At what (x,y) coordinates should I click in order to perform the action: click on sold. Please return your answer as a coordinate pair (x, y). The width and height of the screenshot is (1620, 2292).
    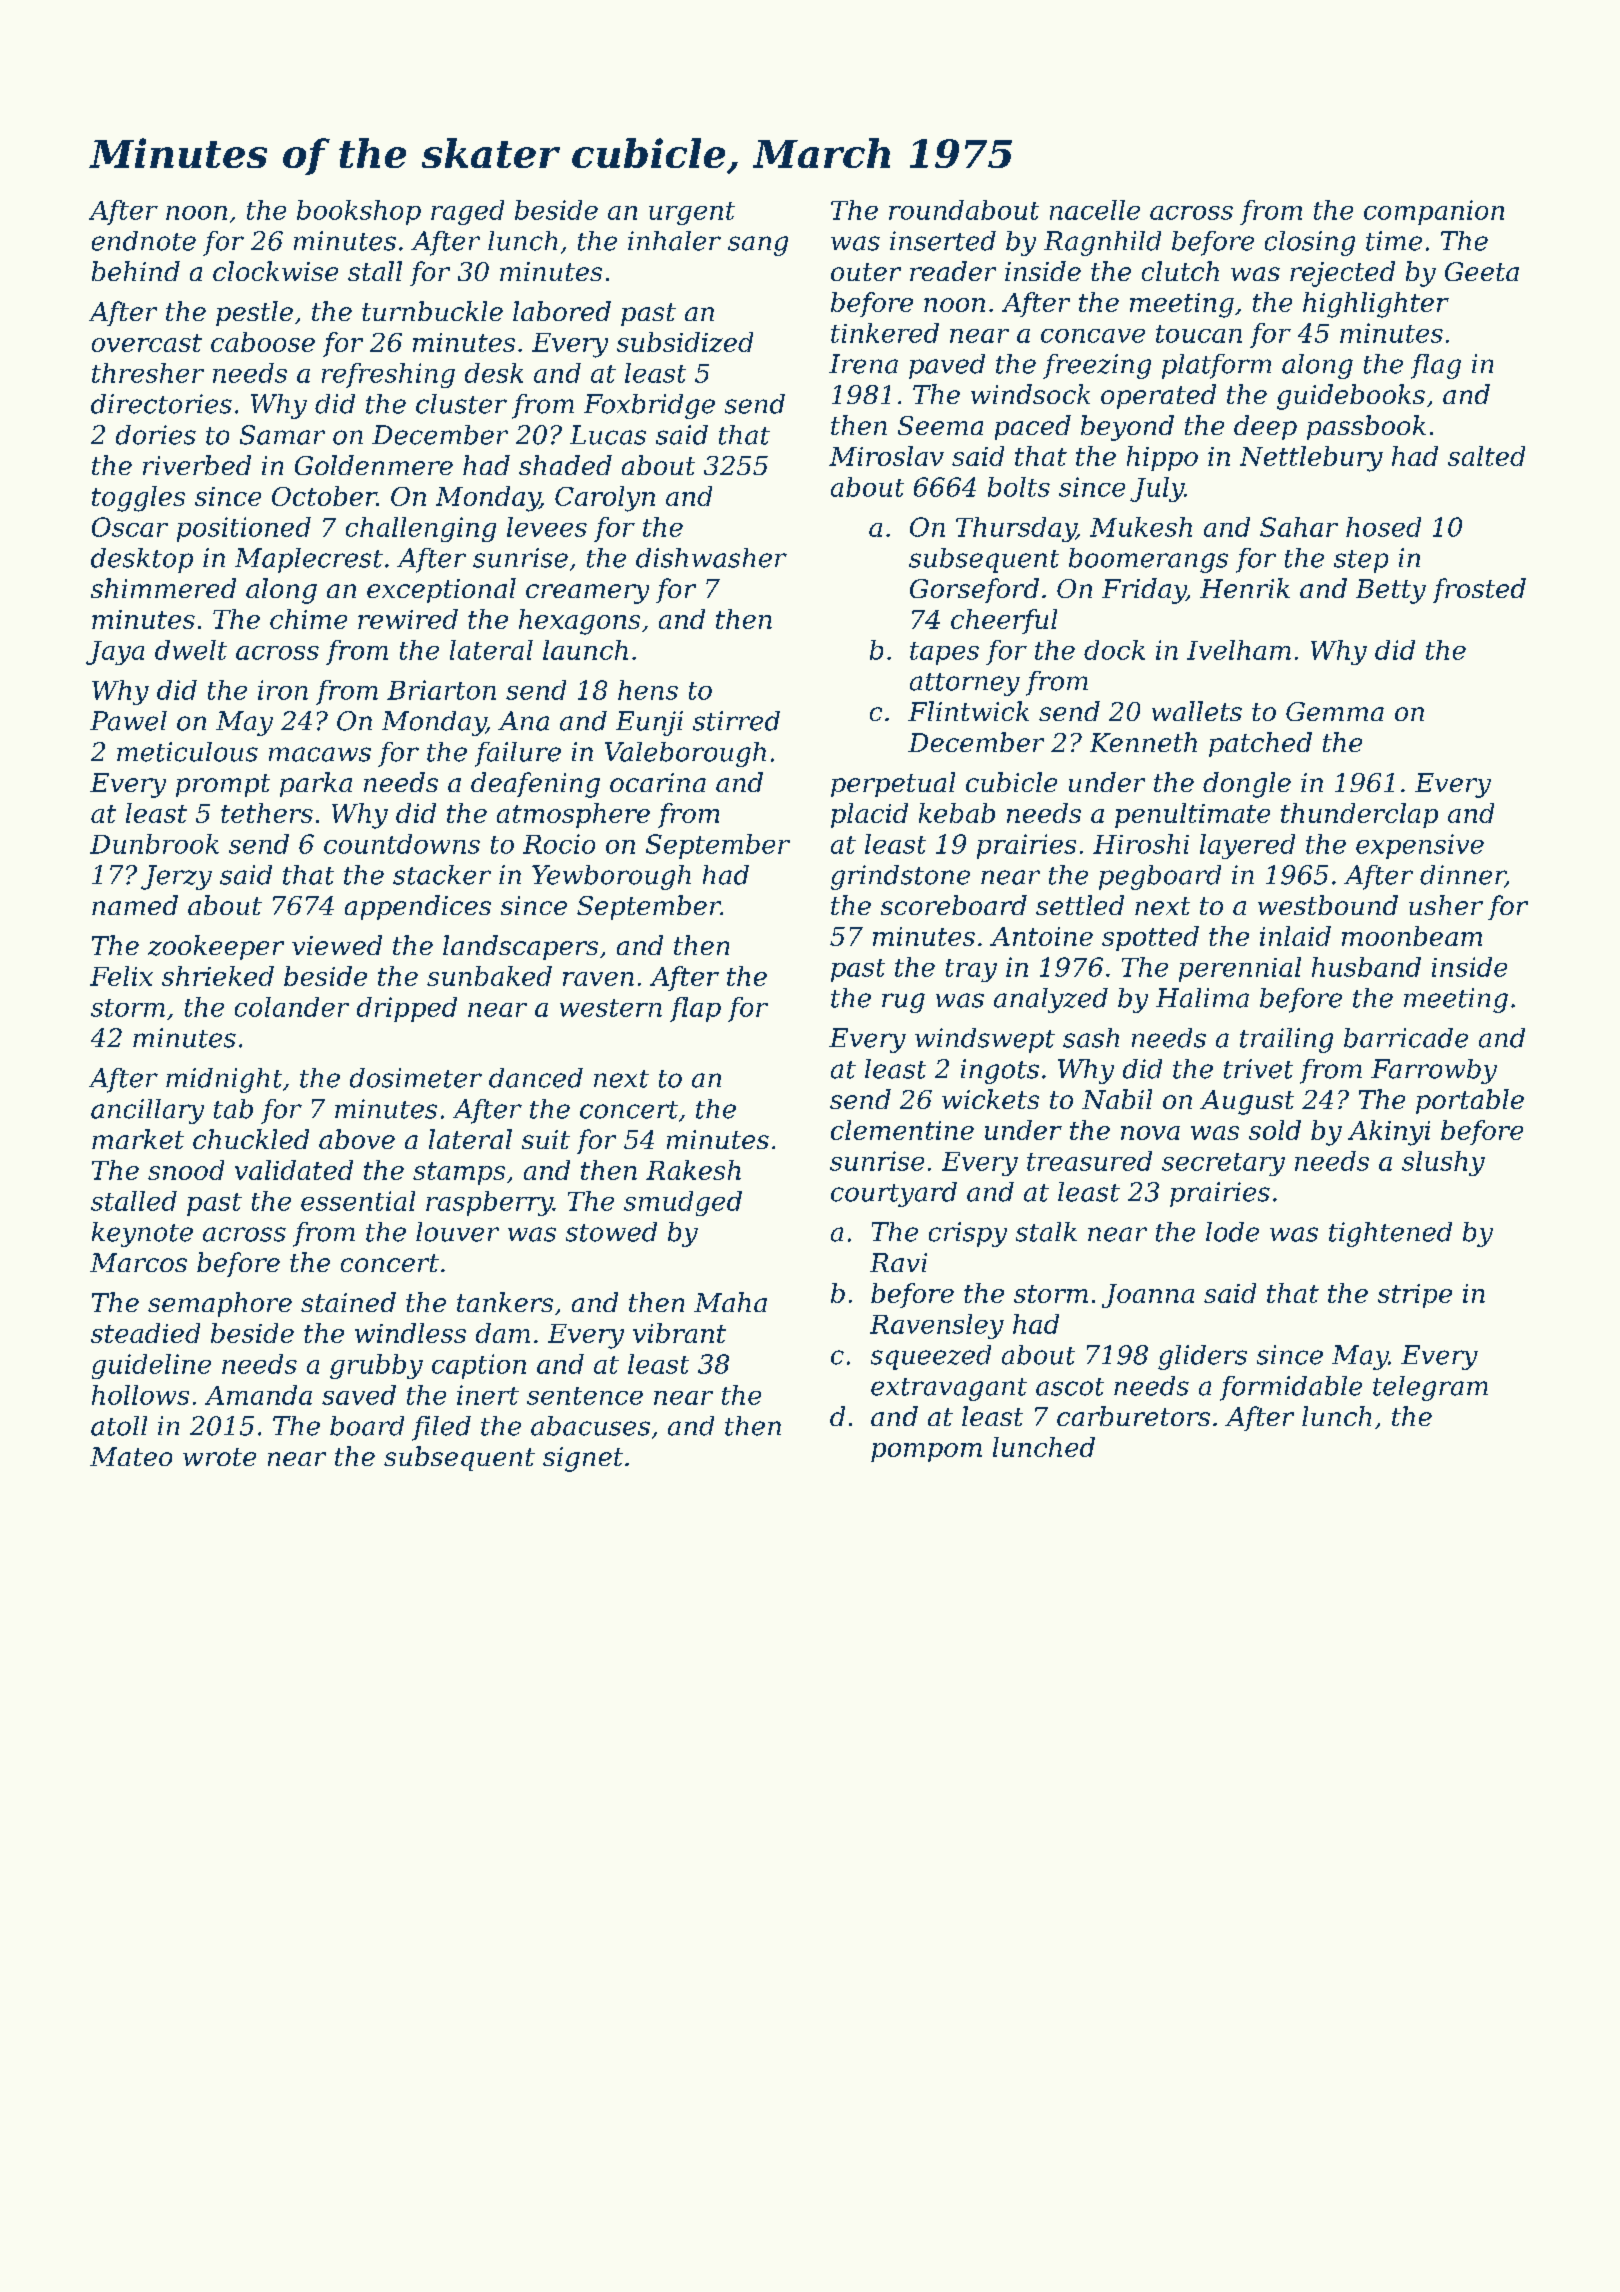
    Looking at the image, I should click on (1275, 1130).
